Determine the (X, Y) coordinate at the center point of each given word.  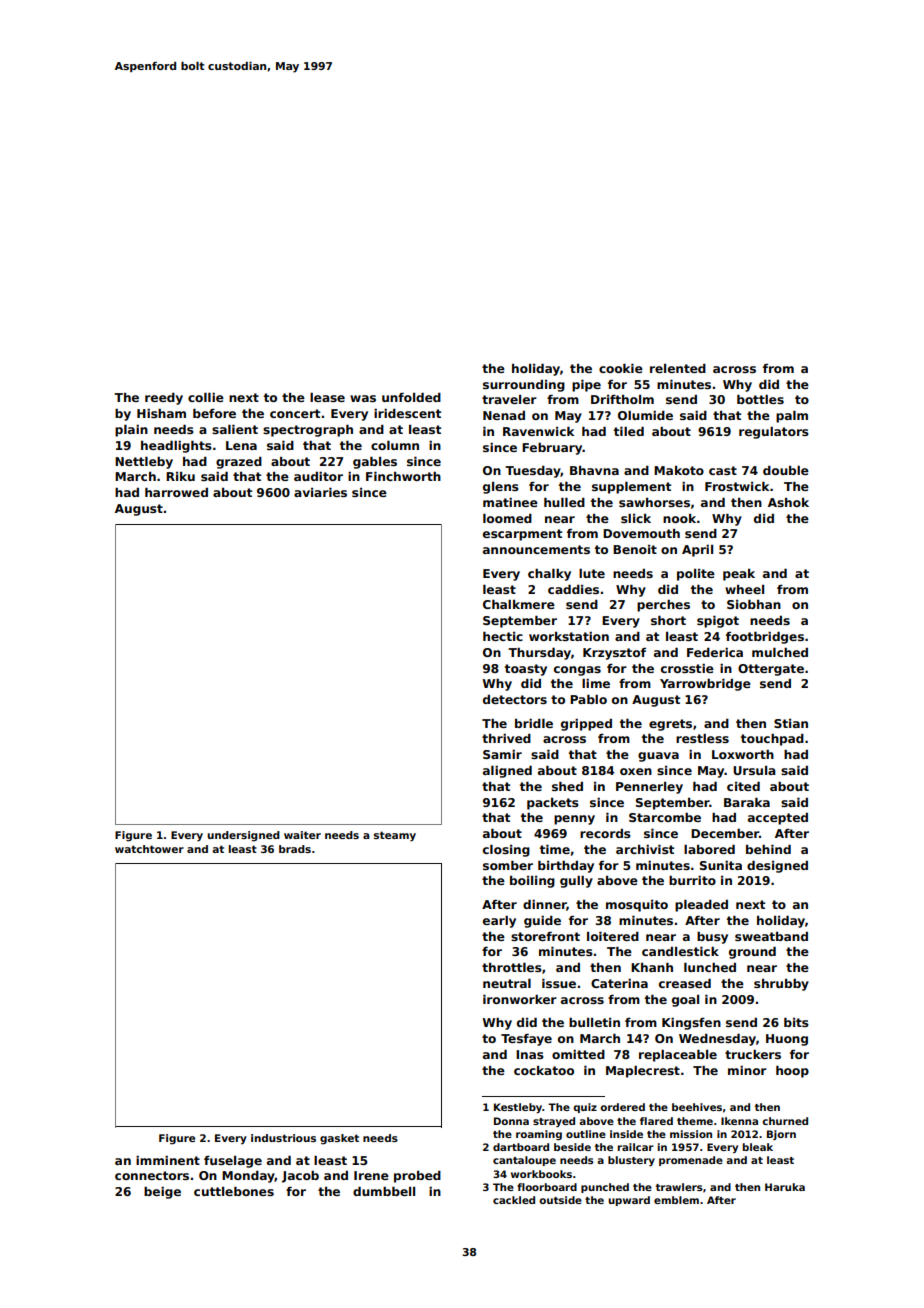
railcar (636, 1147)
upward (629, 1201)
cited (743, 786)
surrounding (524, 386)
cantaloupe (524, 1161)
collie (206, 397)
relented (678, 368)
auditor (318, 476)
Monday (248, 1177)
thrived (506, 738)
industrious (283, 1138)
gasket (339, 1139)
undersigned (243, 836)
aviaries (320, 492)
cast (723, 470)
